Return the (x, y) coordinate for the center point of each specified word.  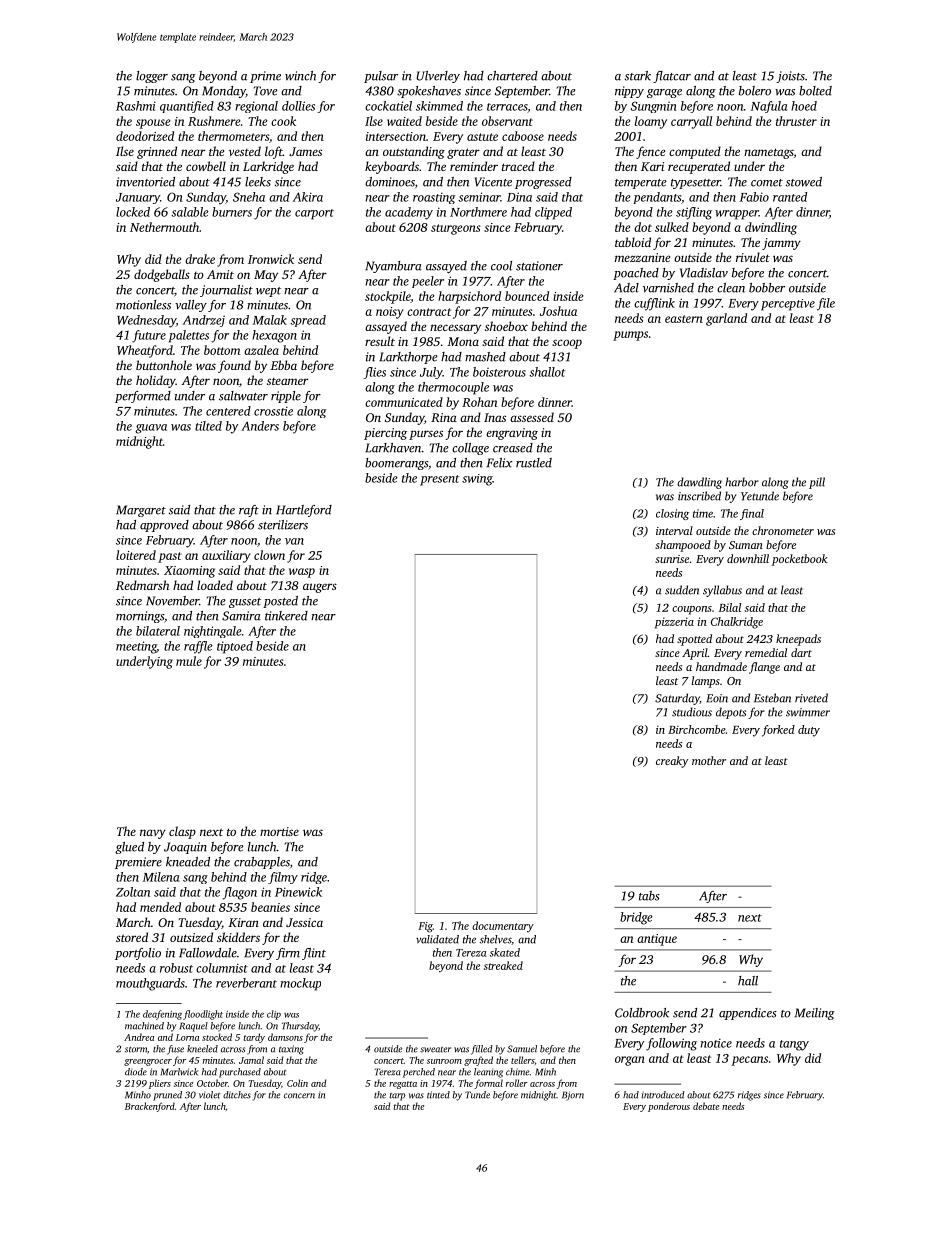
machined (144, 1026)
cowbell (206, 166)
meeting (136, 647)
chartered (512, 76)
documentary (503, 926)
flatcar (672, 77)
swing (477, 480)
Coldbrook (642, 1013)
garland (726, 319)
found (234, 366)
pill (817, 483)
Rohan (479, 402)
